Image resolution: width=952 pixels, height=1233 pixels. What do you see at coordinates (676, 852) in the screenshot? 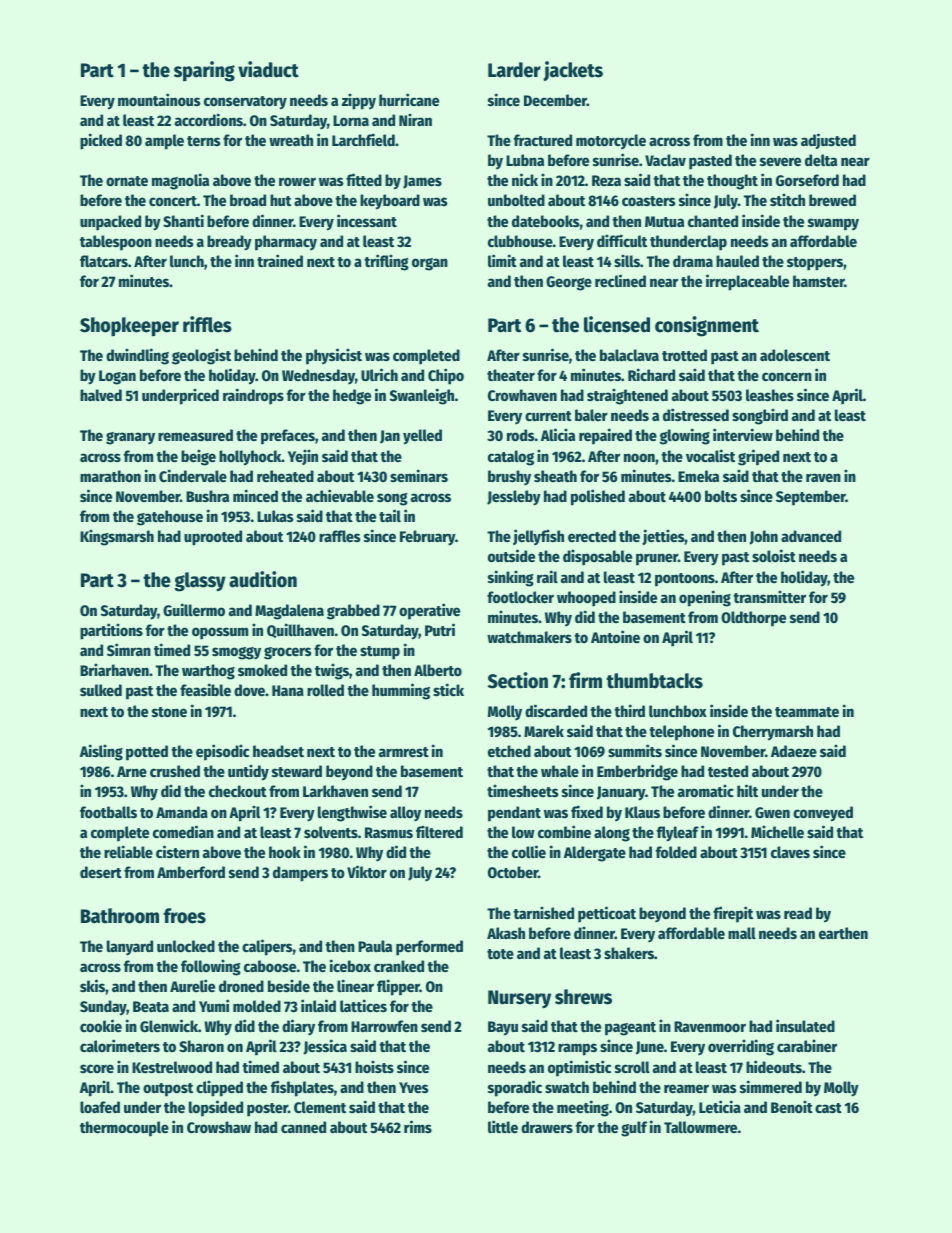
I see `folded` at bounding box center [676, 852].
